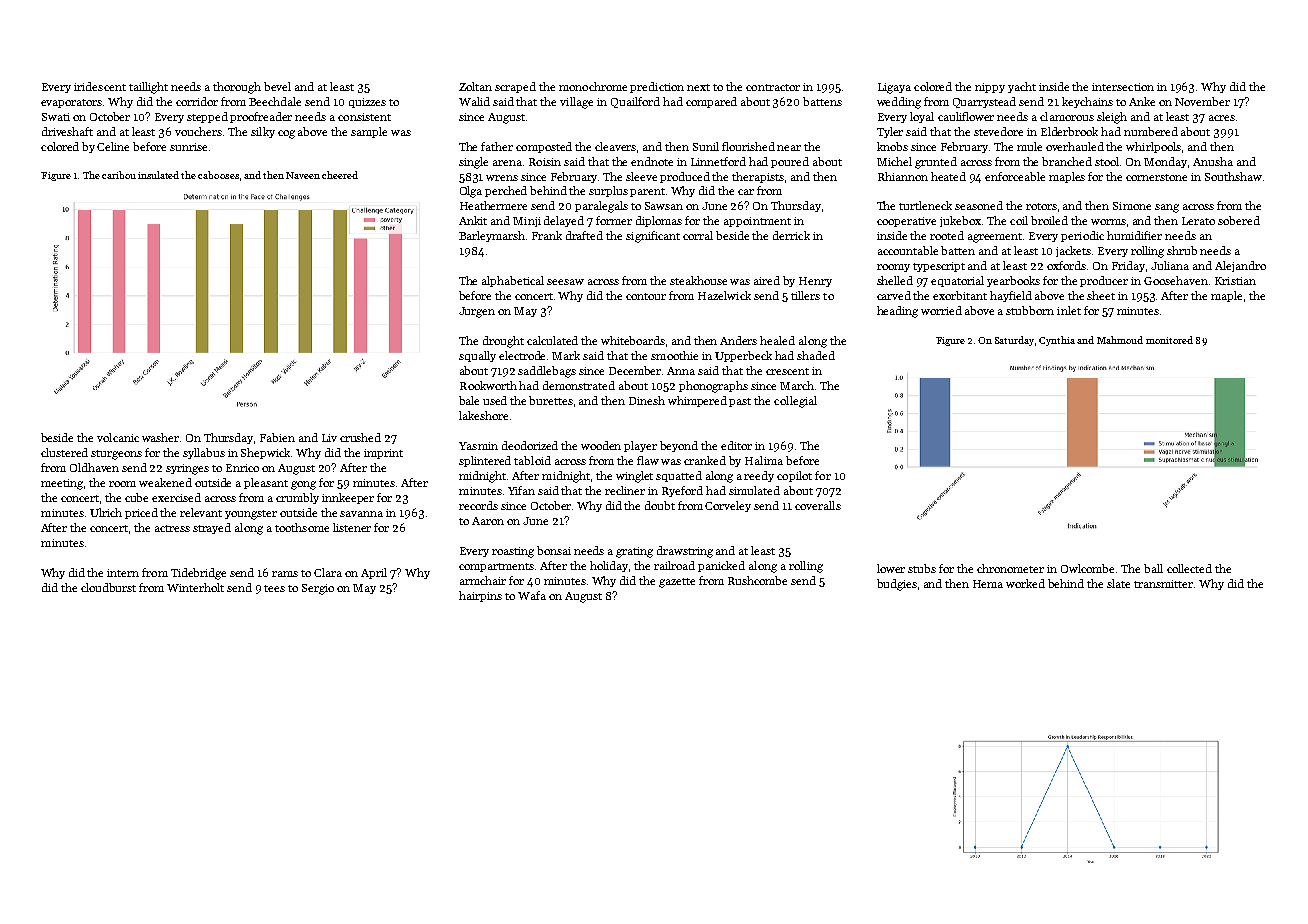 This screenshot has width=1308, height=924. What do you see at coordinates (988, 584) in the screenshot?
I see `Hema` at bounding box center [988, 584].
